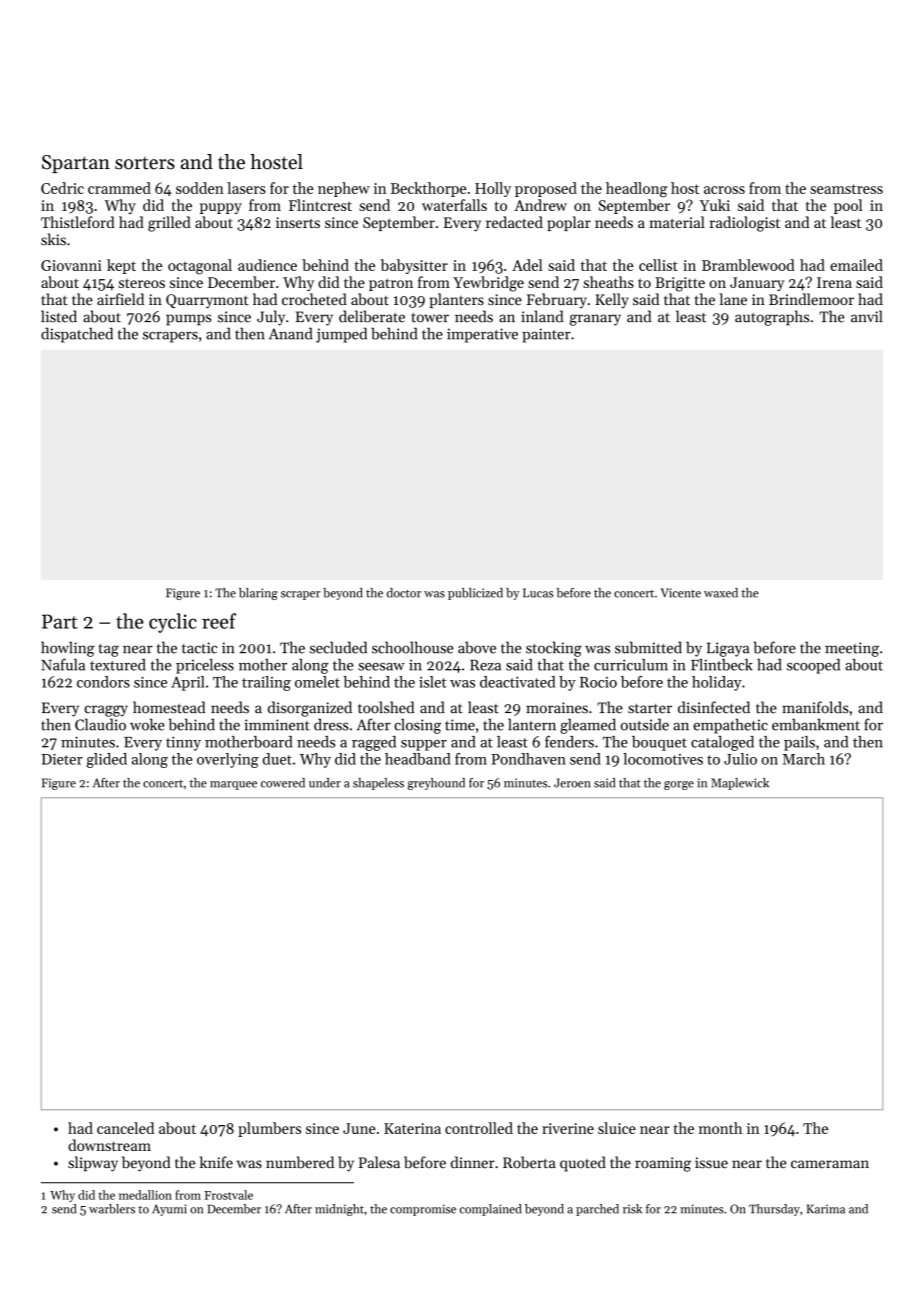  I want to click on blaring, so click(258, 594).
